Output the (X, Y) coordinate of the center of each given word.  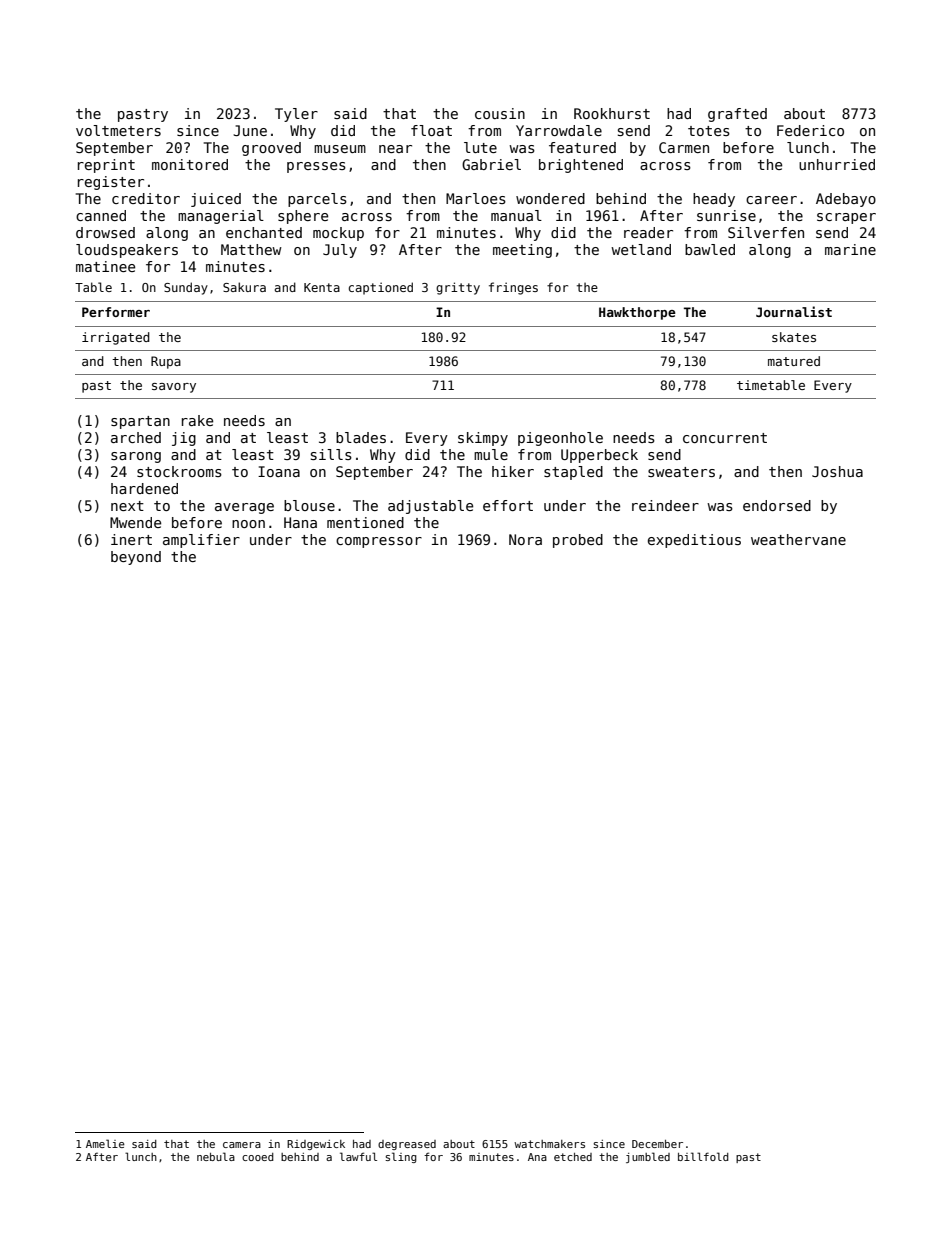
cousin (500, 113)
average (244, 508)
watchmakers (549, 1144)
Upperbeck (599, 456)
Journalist (794, 311)
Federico (810, 130)
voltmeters (118, 130)
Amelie (105, 1143)
